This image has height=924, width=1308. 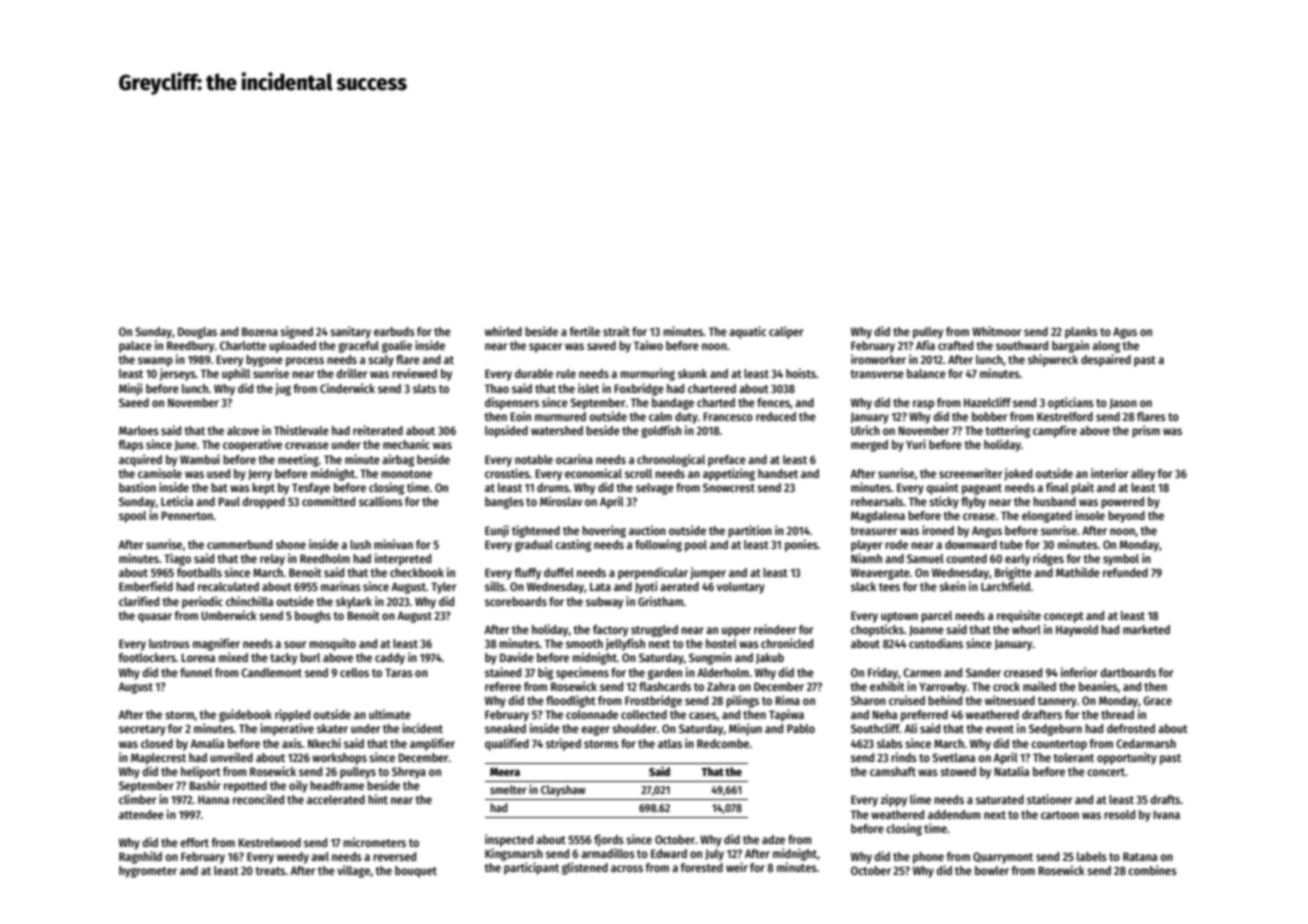 What do you see at coordinates (926, 373) in the image?
I see `balance` at bounding box center [926, 373].
